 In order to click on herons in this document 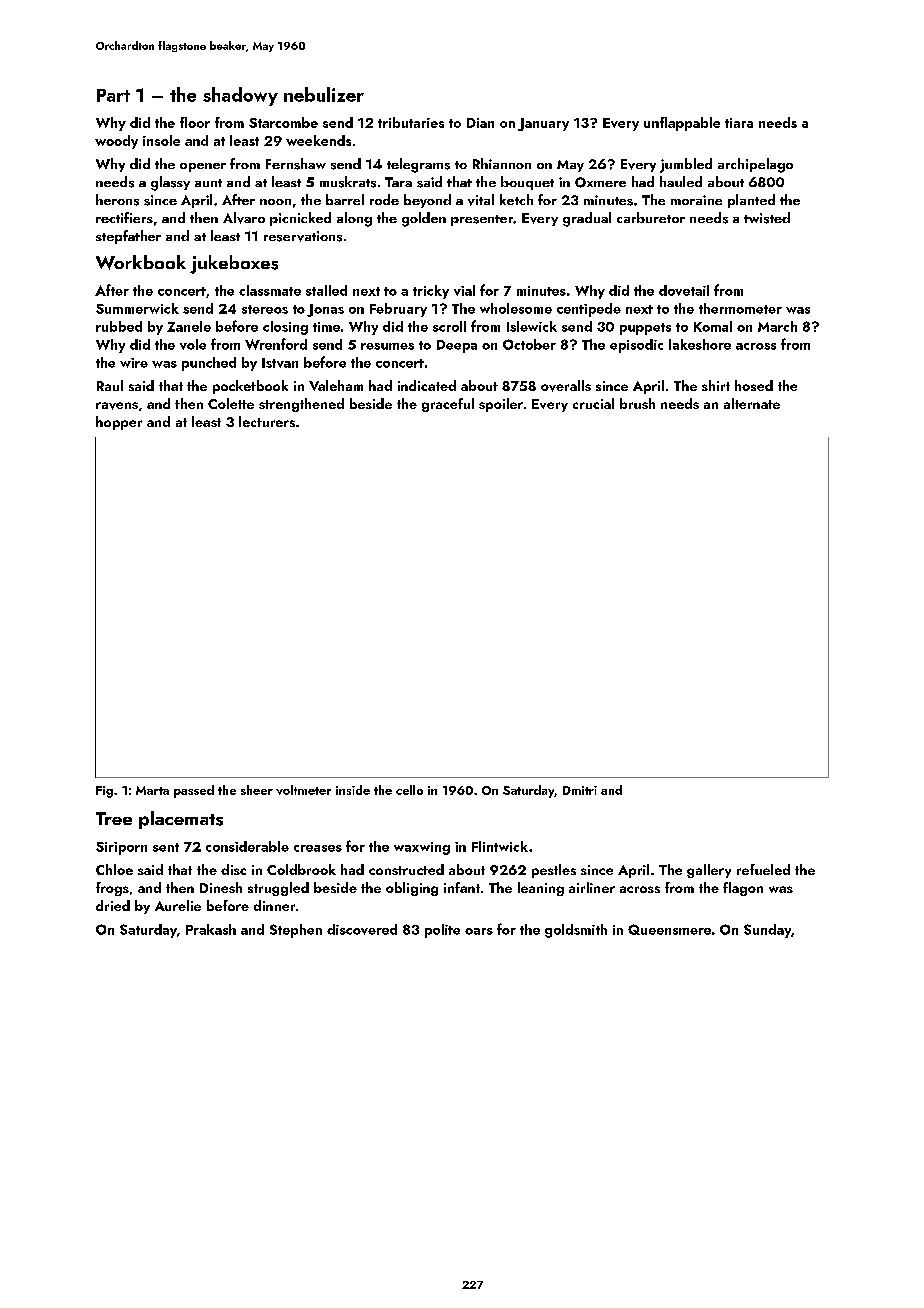, I will do `click(117, 200)`.
